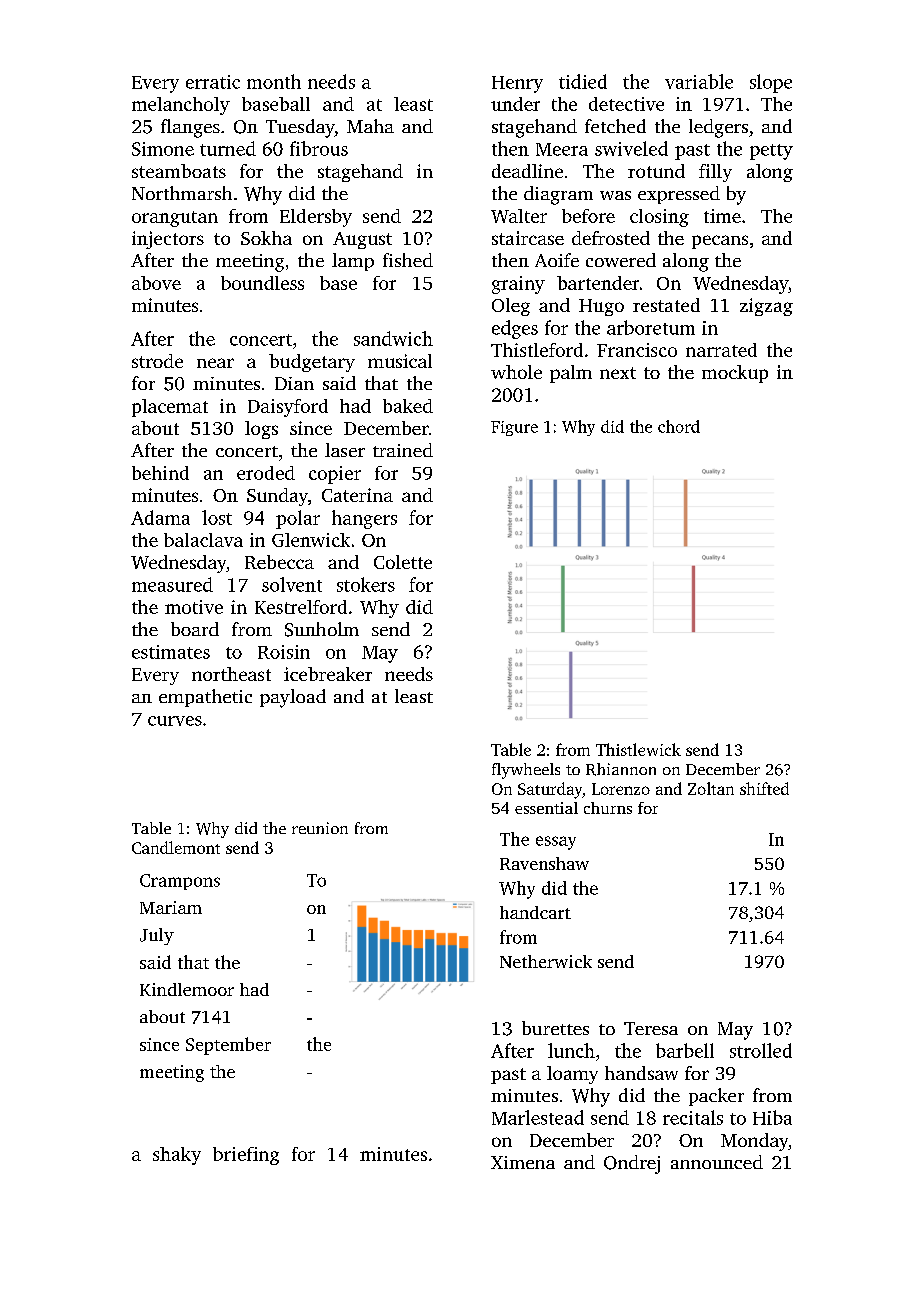 The width and height of the screenshot is (924, 1311). I want to click on Thistlewick, so click(638, 749).
